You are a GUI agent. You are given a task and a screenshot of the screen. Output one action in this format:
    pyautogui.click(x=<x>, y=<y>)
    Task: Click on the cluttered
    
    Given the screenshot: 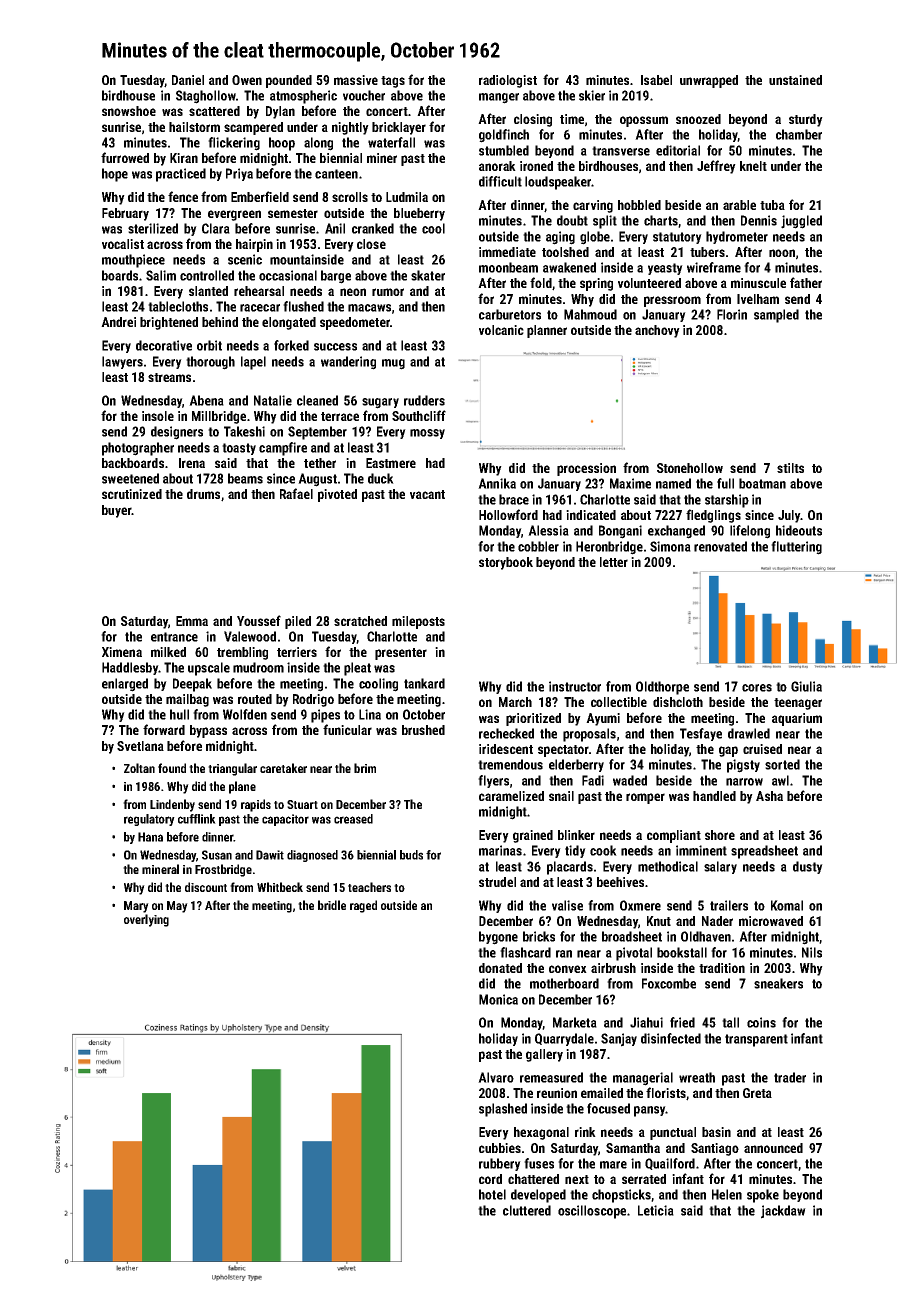 What is the action you would take?
    pyautogui.click(x=527, y=1210)
